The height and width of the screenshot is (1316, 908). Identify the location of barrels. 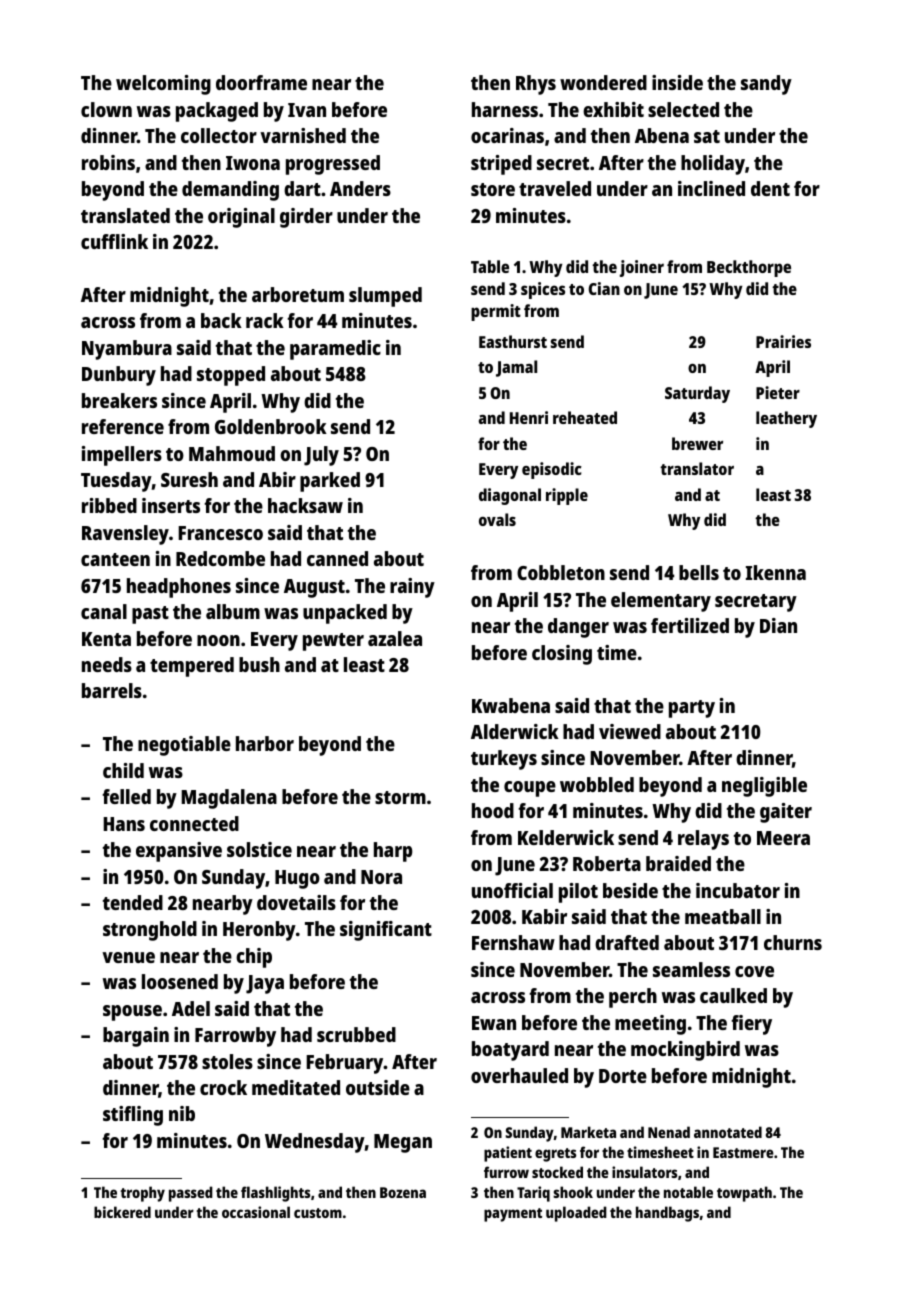
(112, 690).
